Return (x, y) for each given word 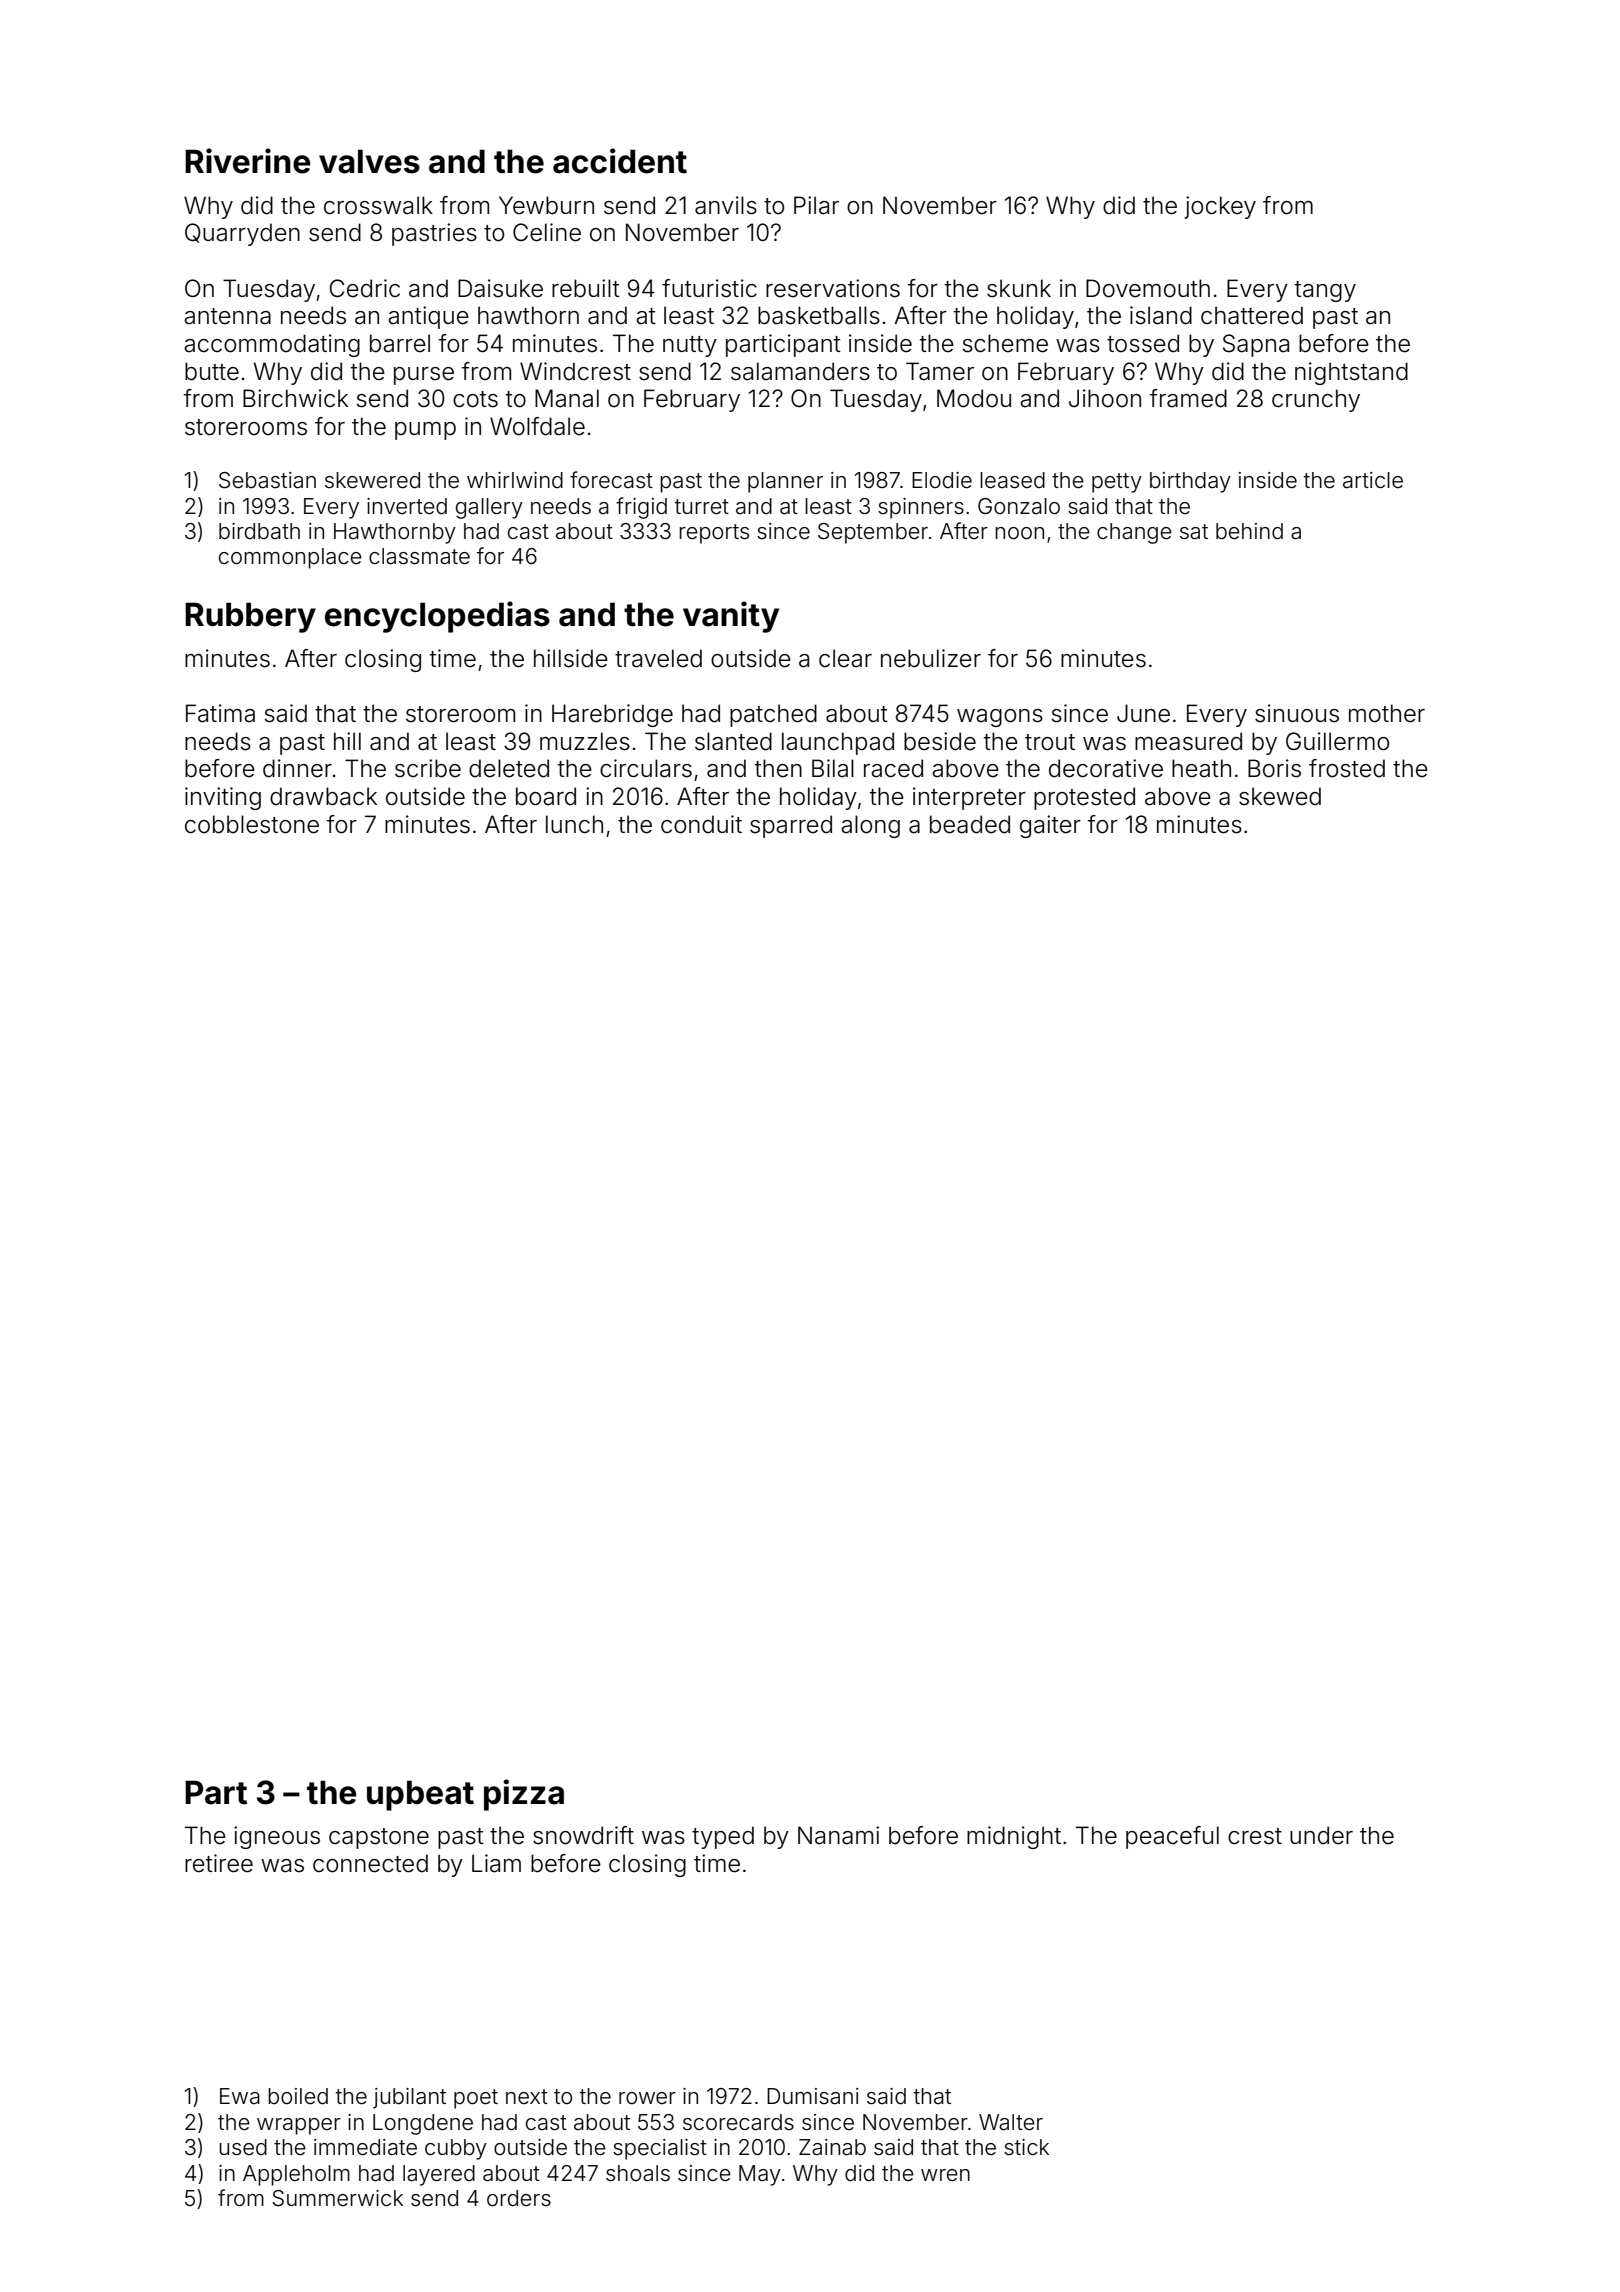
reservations (833, 288)
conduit (701, 824)
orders (519, 2198)
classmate (419, 556)
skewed (1280, 796)
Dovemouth (1148, 288)
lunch (574, 824)
